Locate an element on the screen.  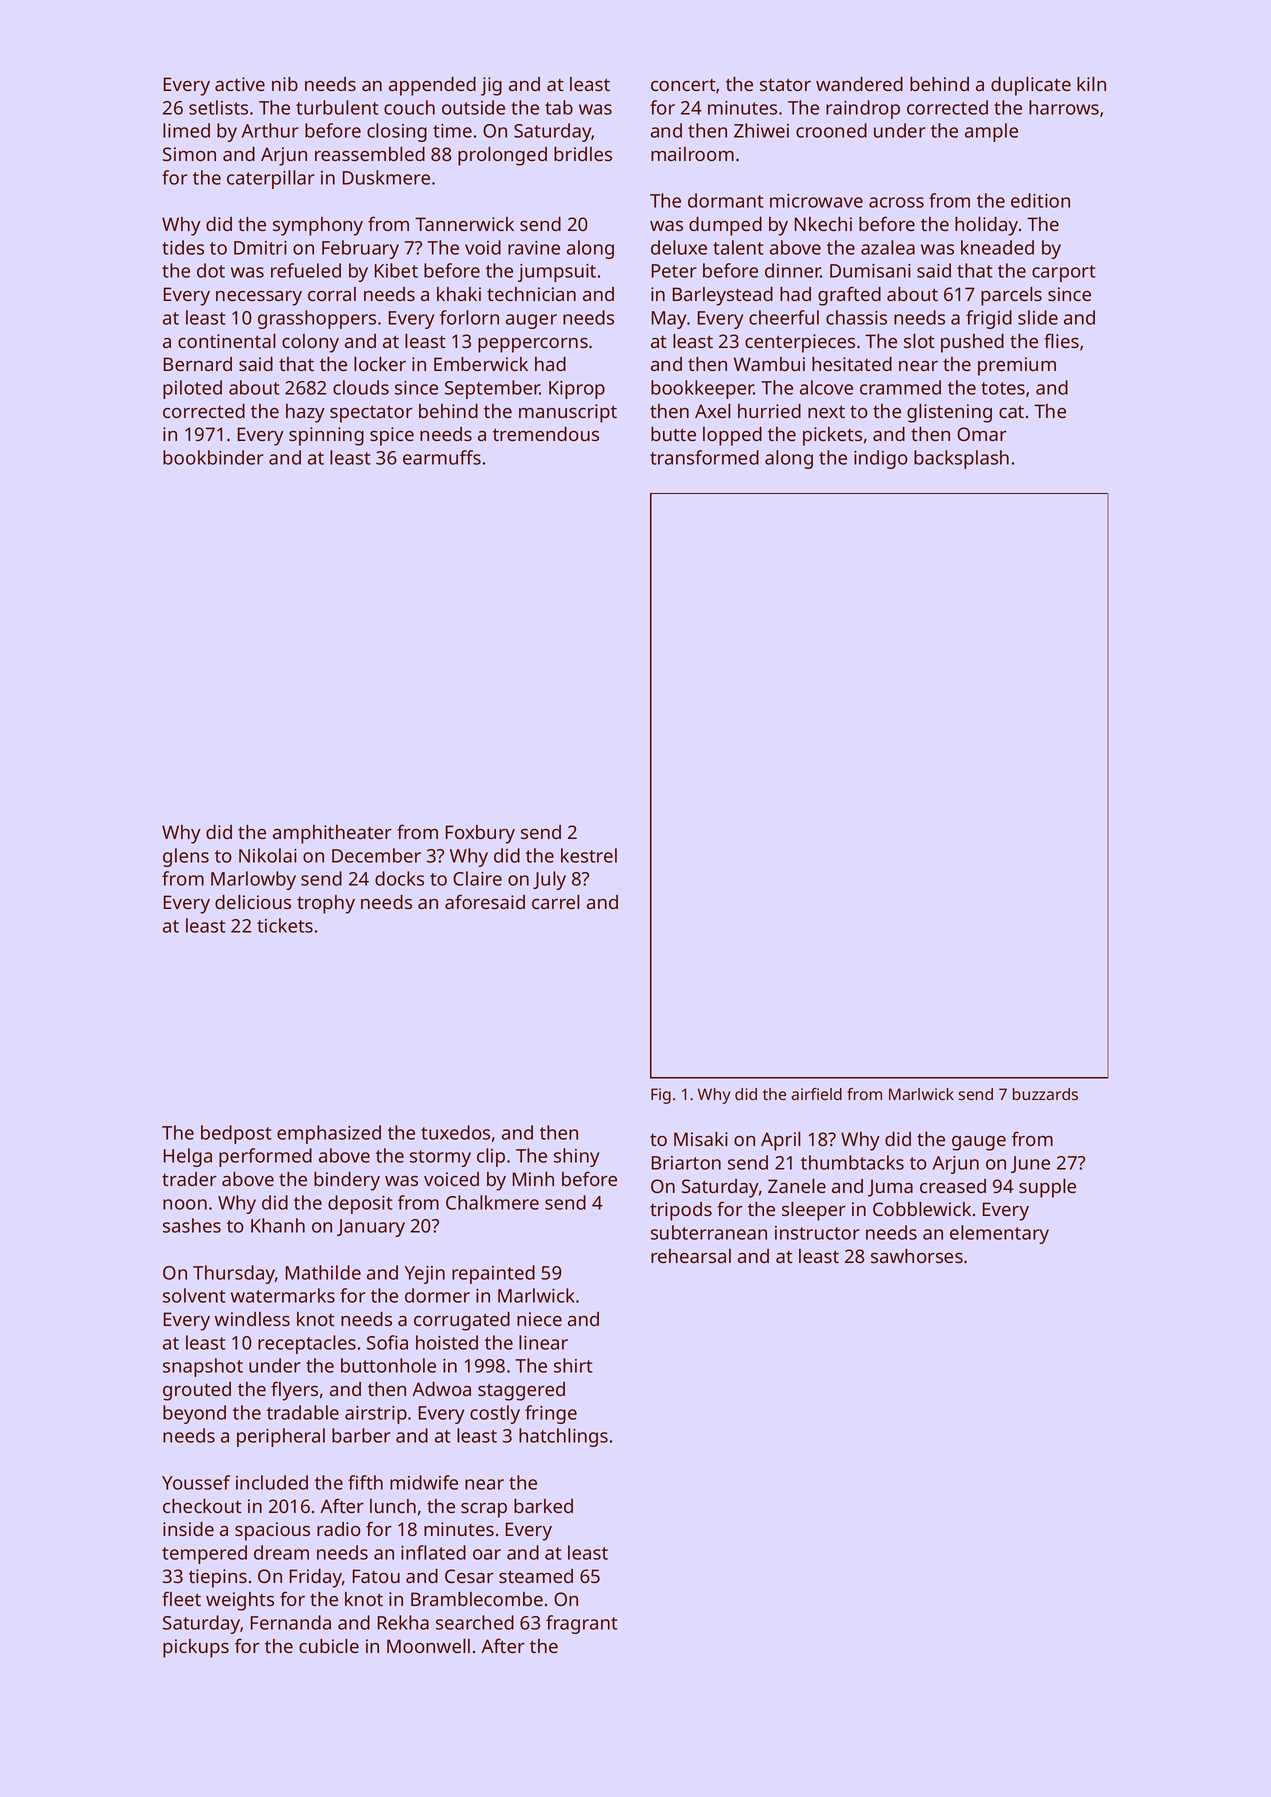
stator is located at coordinates (785, 84).
